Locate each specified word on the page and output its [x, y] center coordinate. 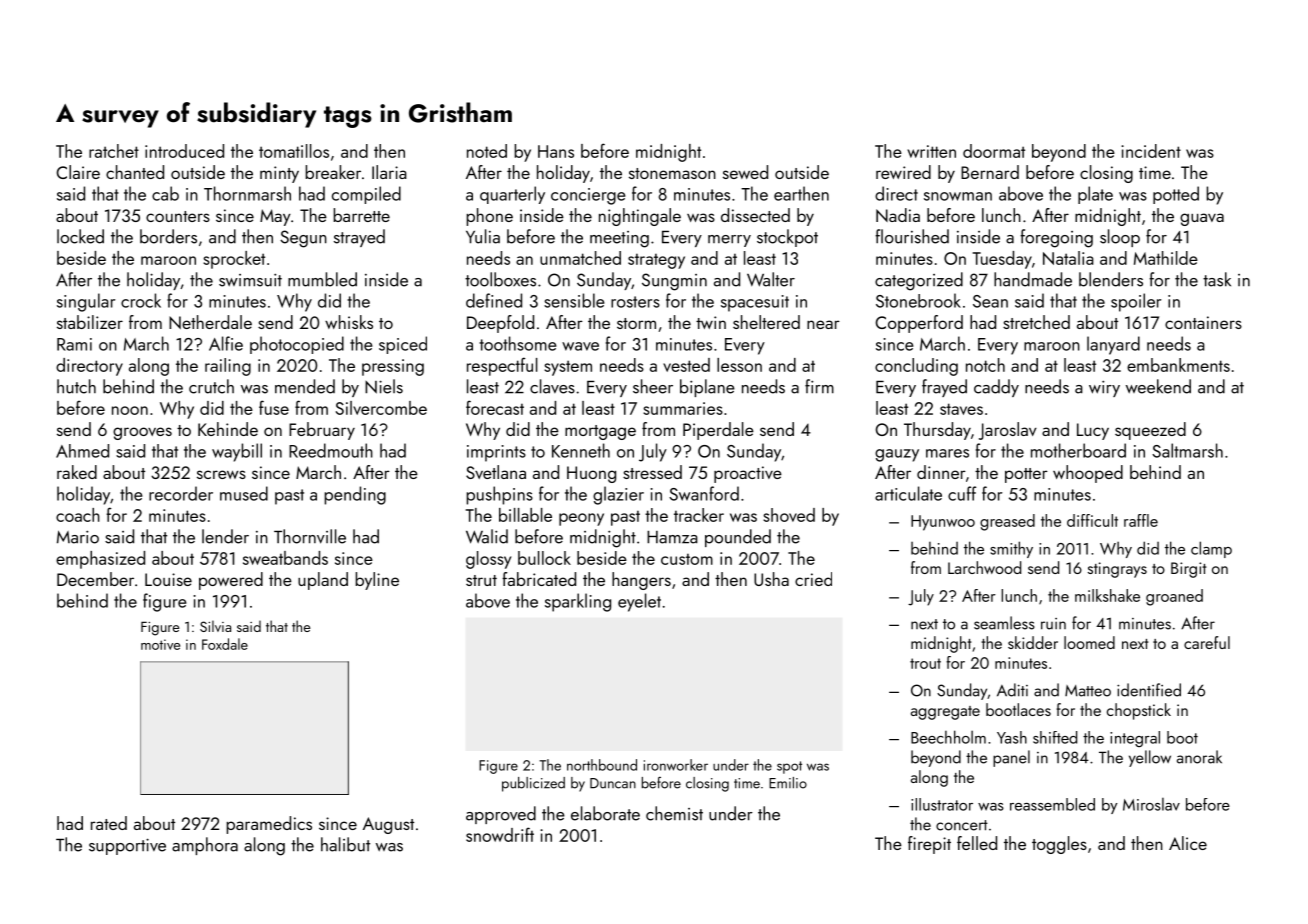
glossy [488, 560]
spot [789, 767]
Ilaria [389, 172]
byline [377, 581]
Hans [556, 151]
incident [1151, 151]
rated [109, 823]
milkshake [1107, 595]
